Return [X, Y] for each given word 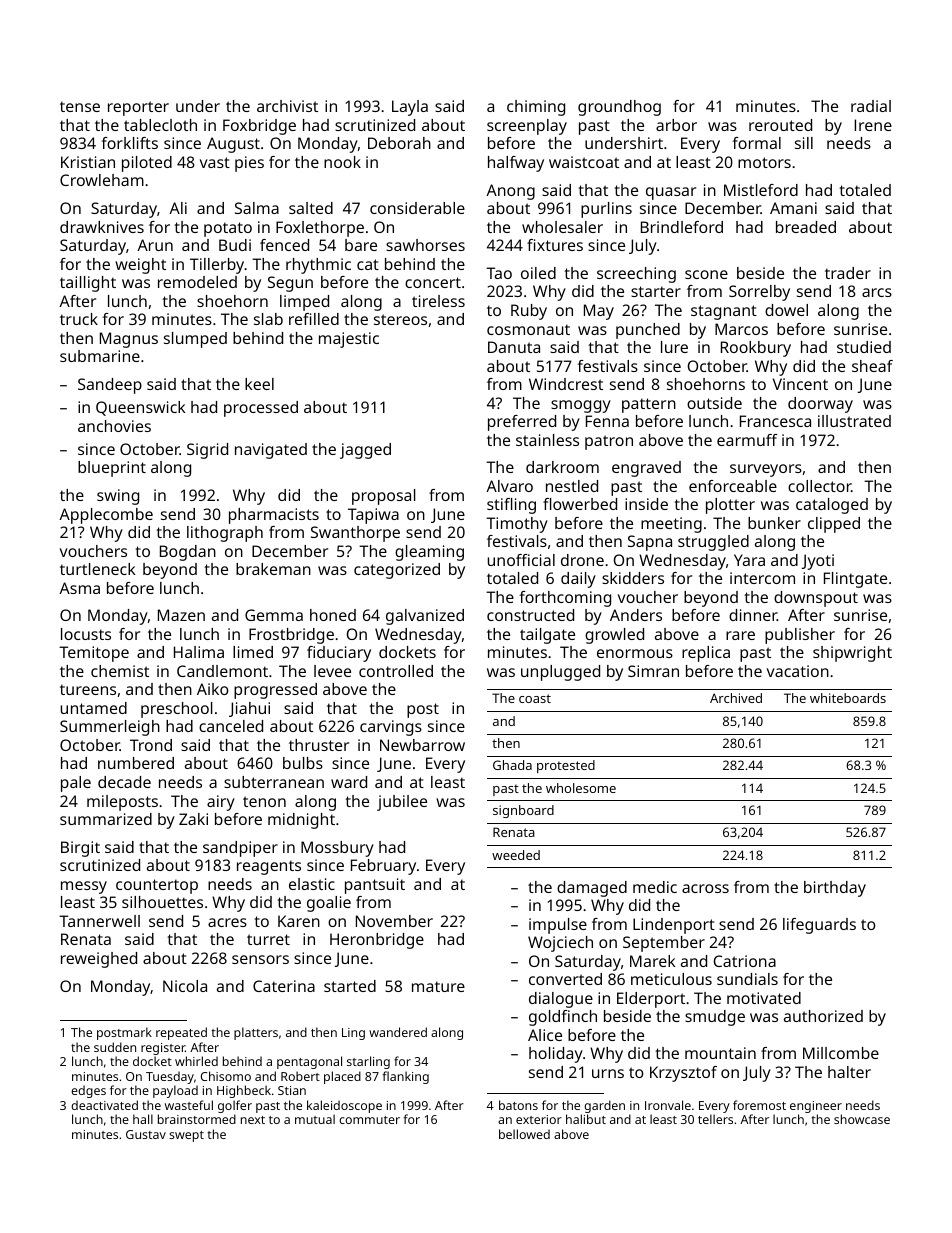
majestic [349, 340]
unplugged [560, 673]
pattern [649, 405]
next [253, 1120]
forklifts [129, 143]
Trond [151, 745]
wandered [398, 1032]
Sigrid [207, 451]
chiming [536, 108]
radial [871, 106]
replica [706, 654]
